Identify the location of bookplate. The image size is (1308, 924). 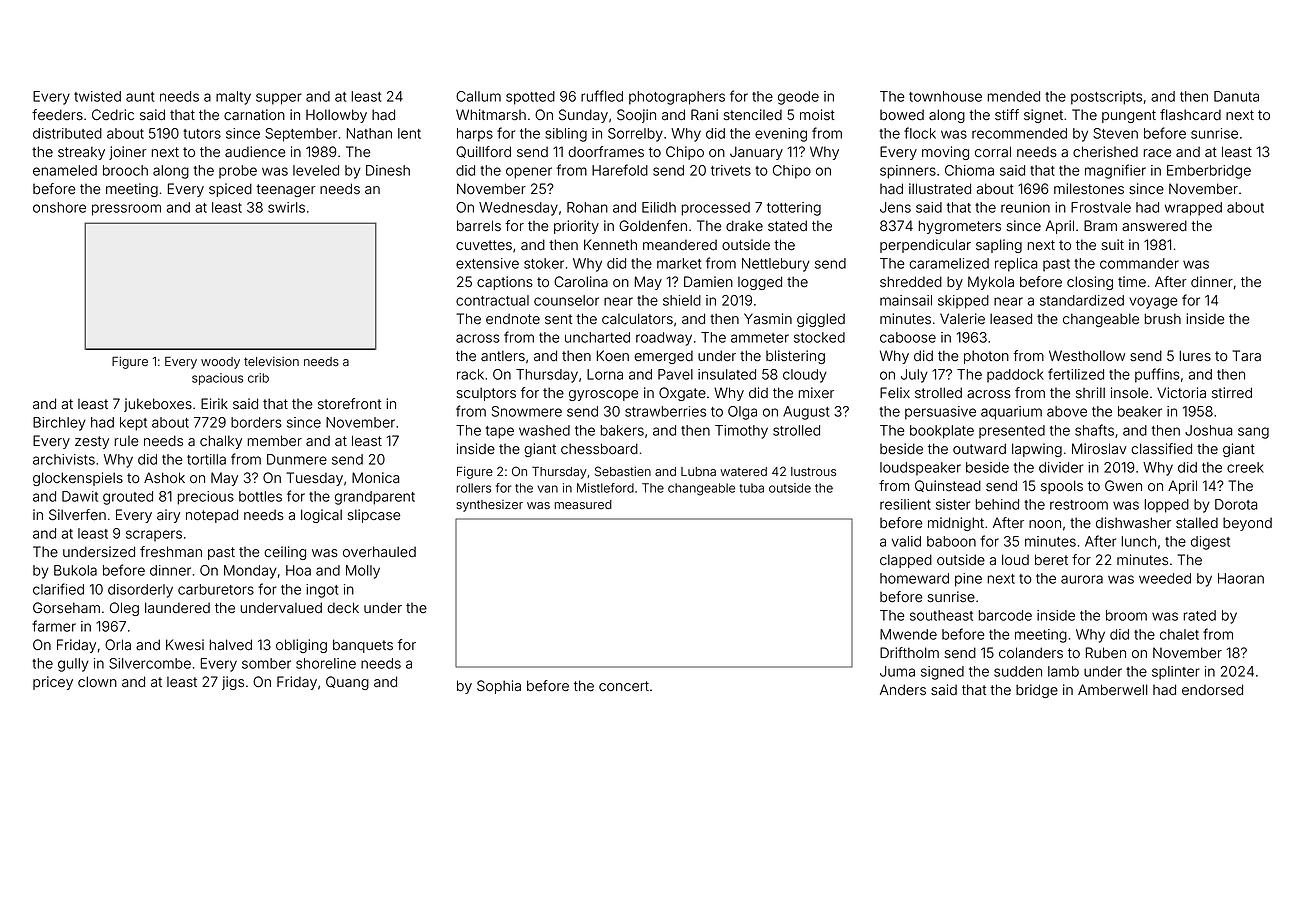
(942, 432).
